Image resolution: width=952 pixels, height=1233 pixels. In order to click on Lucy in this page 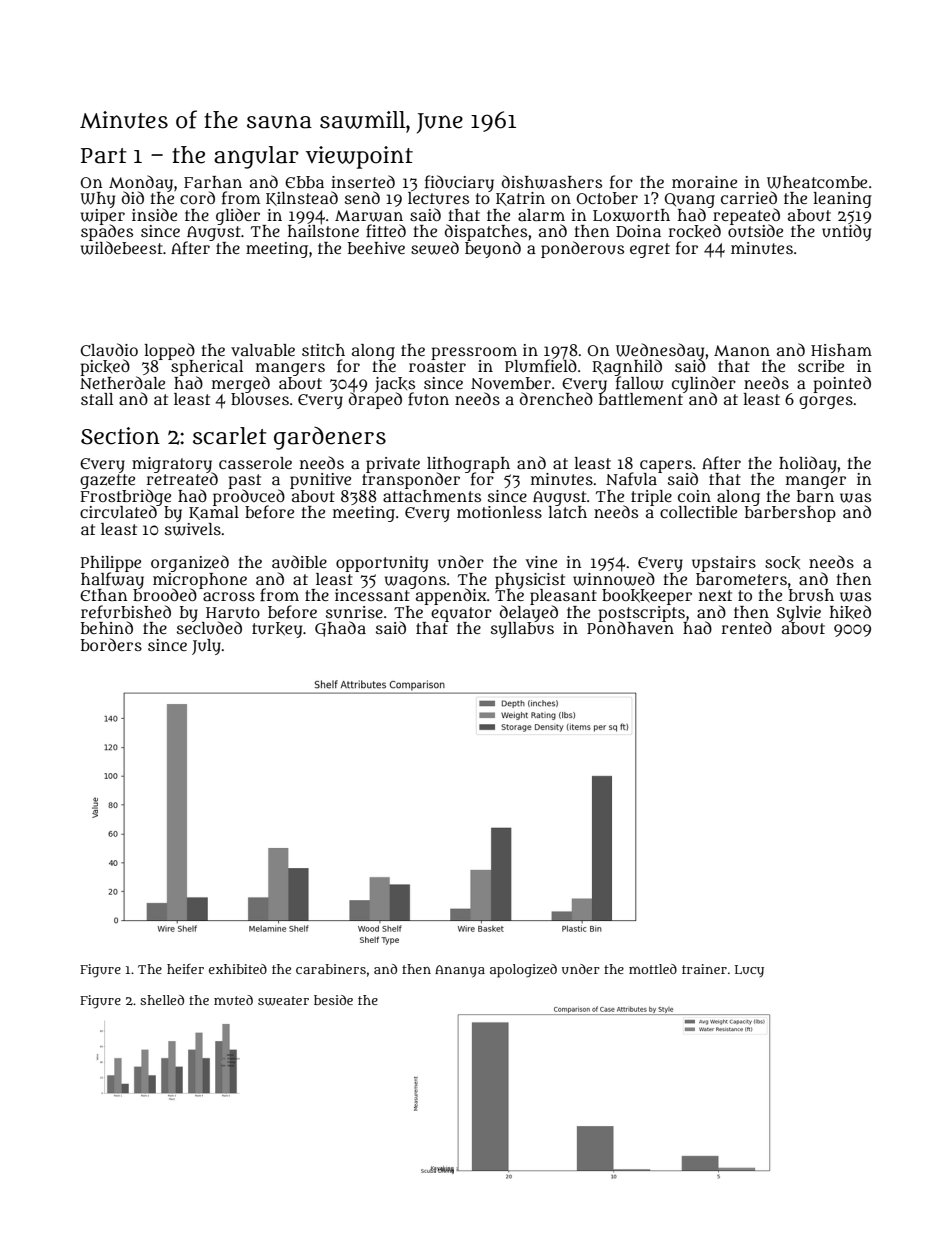, I will do `click(749, 971)`.
